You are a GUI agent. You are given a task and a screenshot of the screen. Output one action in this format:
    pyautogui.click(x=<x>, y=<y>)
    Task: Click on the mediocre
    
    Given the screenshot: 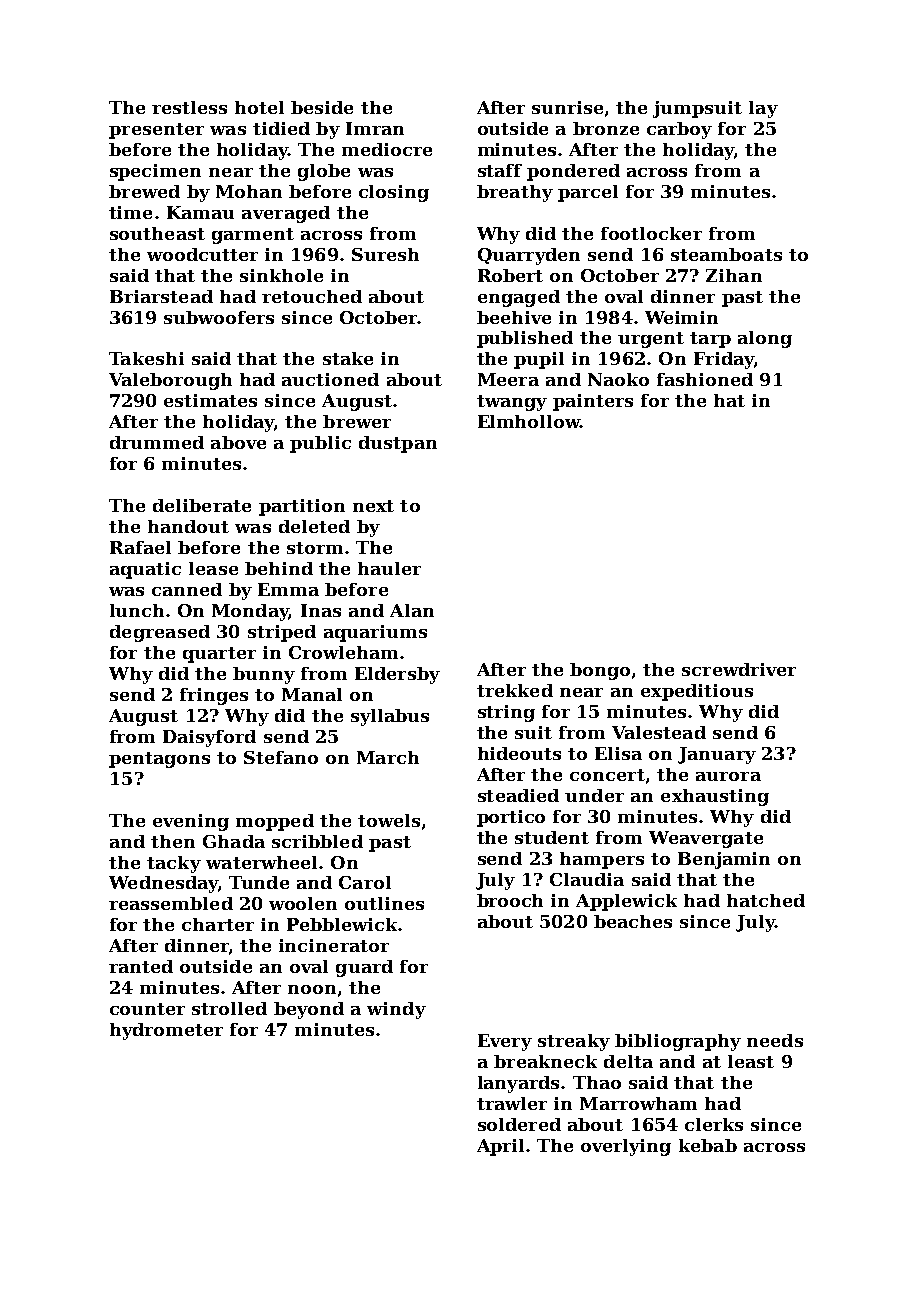 What is the action you would take?
    pyautogui.click(x=387, y=149)
